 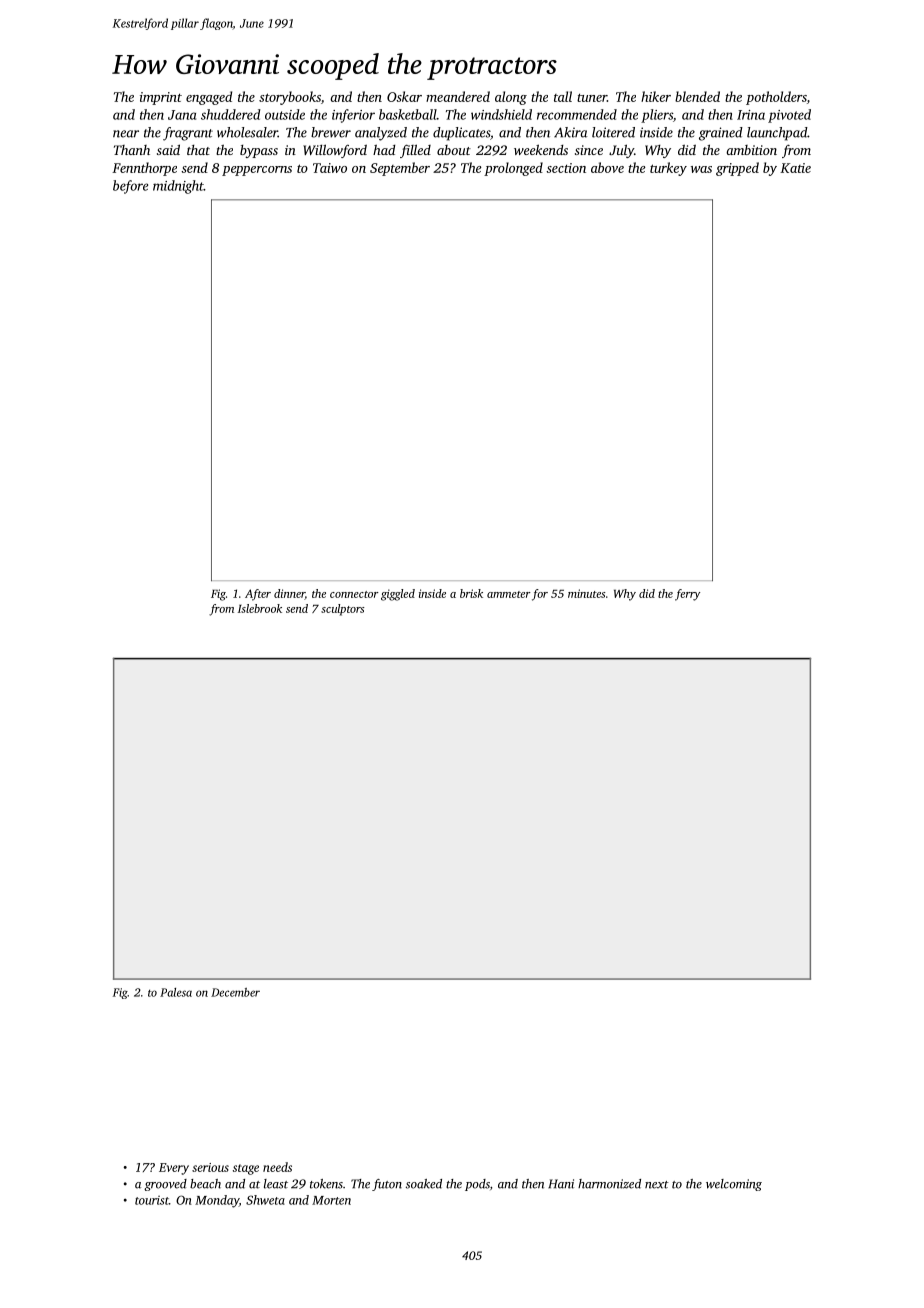 What do you see at coordinates (513, 169) in the screenshot?
I see `prolonged` at bounding box center [513, 169].
